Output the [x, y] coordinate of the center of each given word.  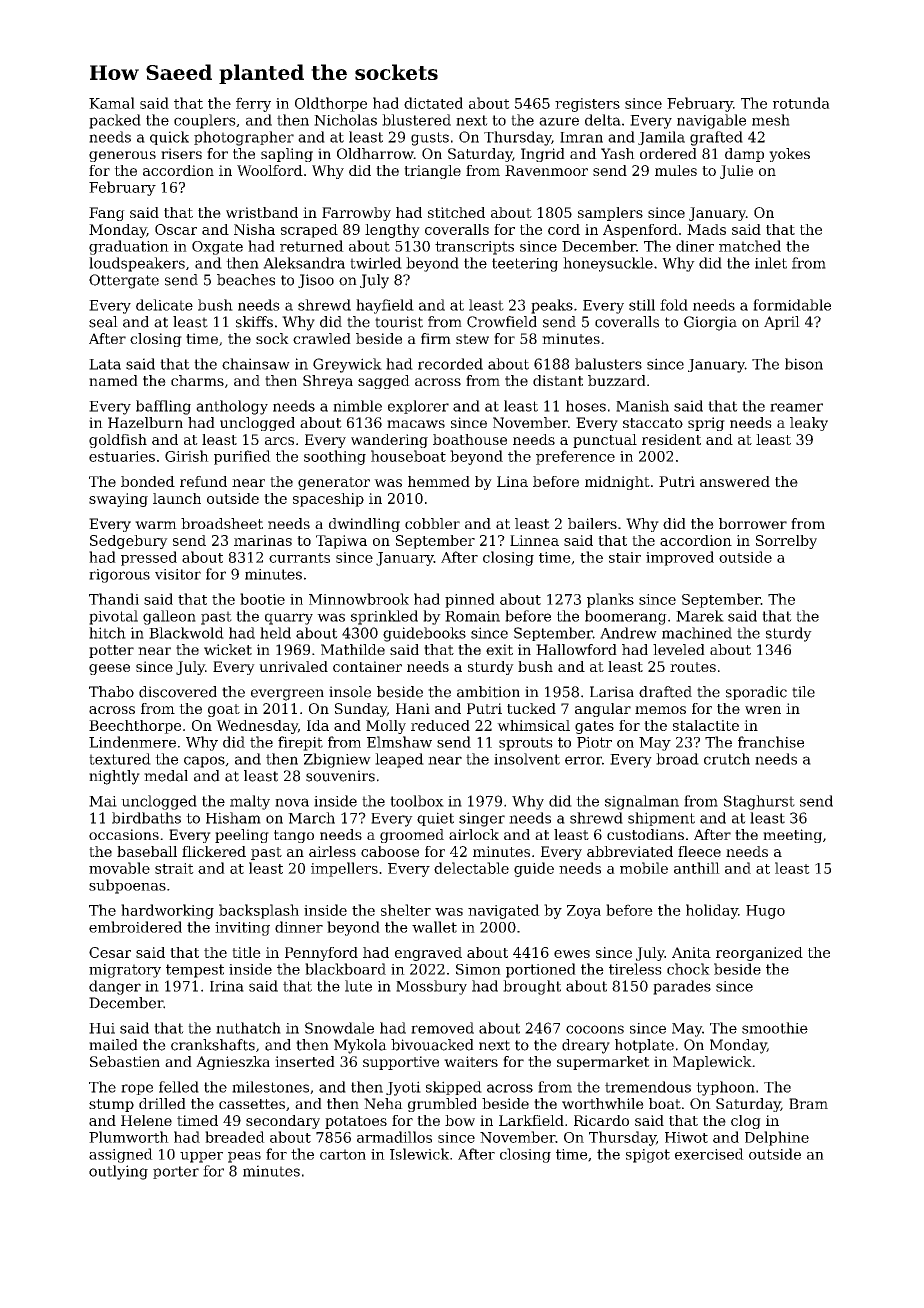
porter [176, 1172]
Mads [706, 229]
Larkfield [531, 1120]
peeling [242, 836]
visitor [178, 574]
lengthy [392, 231]
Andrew [628, 633]
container [367, 666]
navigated [504, 911]
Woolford [270, 170]
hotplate [644, 1046]
